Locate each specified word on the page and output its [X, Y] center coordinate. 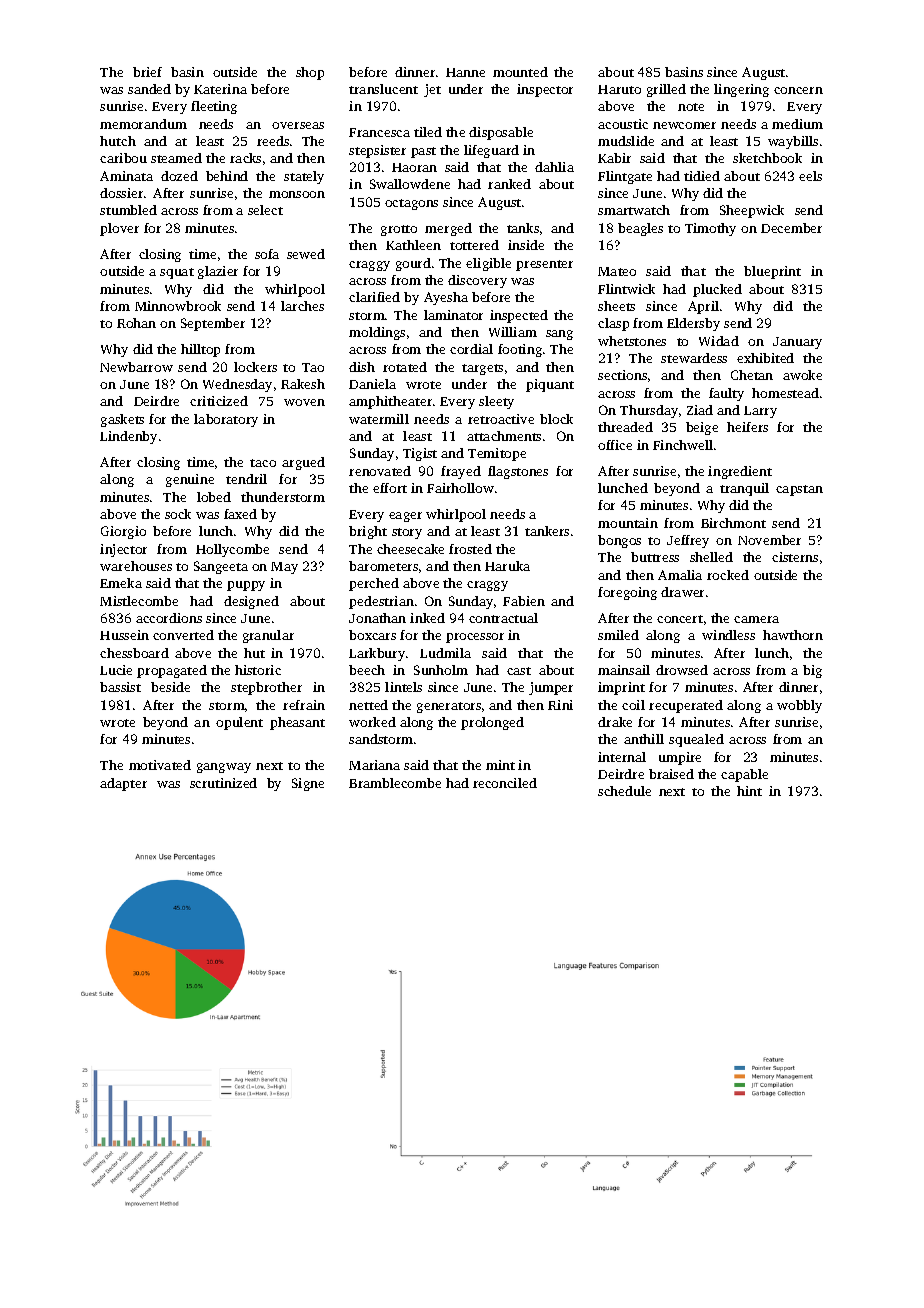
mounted [520, 72]
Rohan [136, 323]
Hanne [465, 72]
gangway [224, 768]
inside [526, 245]
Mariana [374, 765]
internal [622, 757]
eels [810, 176]
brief [147, 72]
